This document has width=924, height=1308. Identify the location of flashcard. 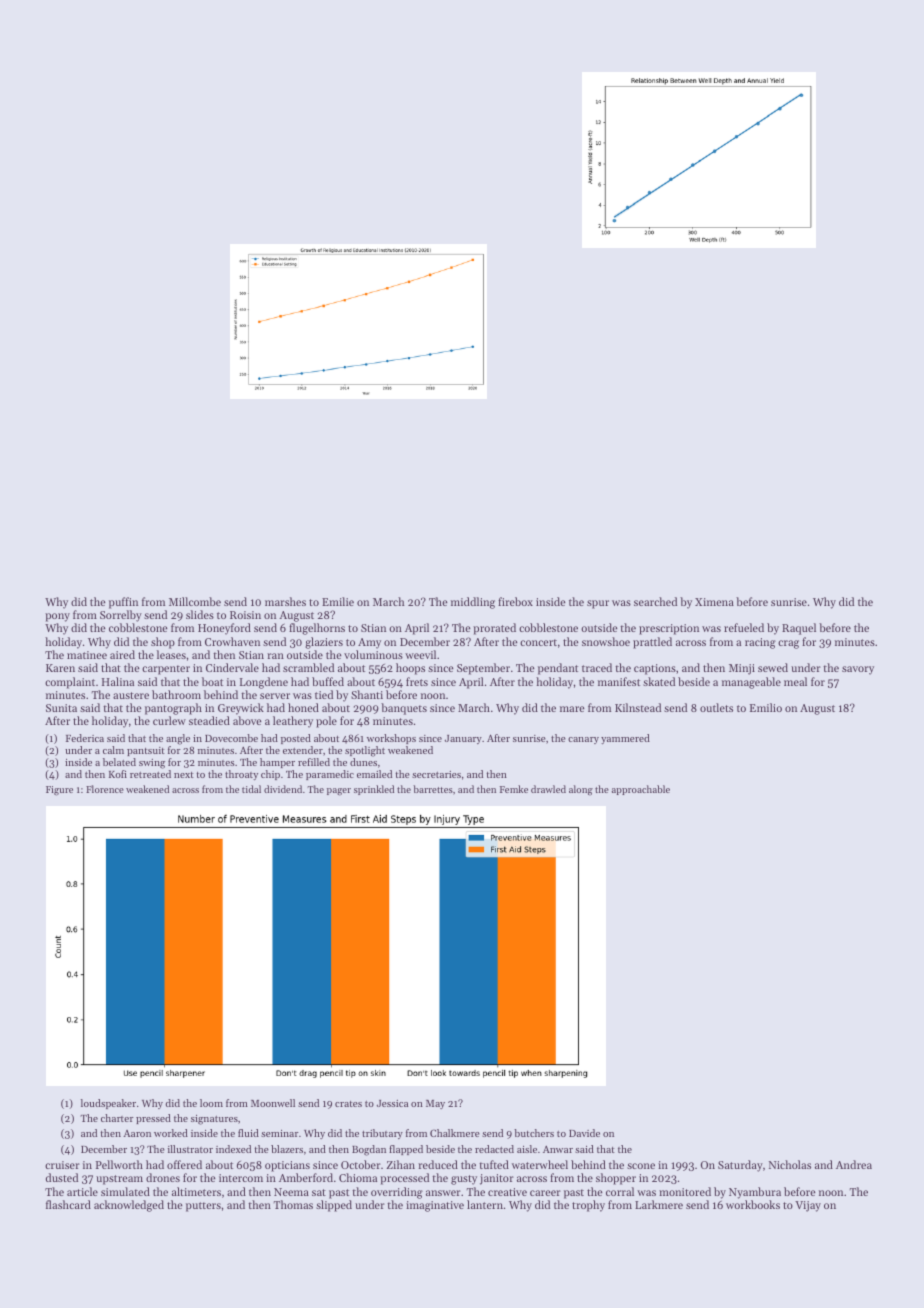
(68, 1204).
